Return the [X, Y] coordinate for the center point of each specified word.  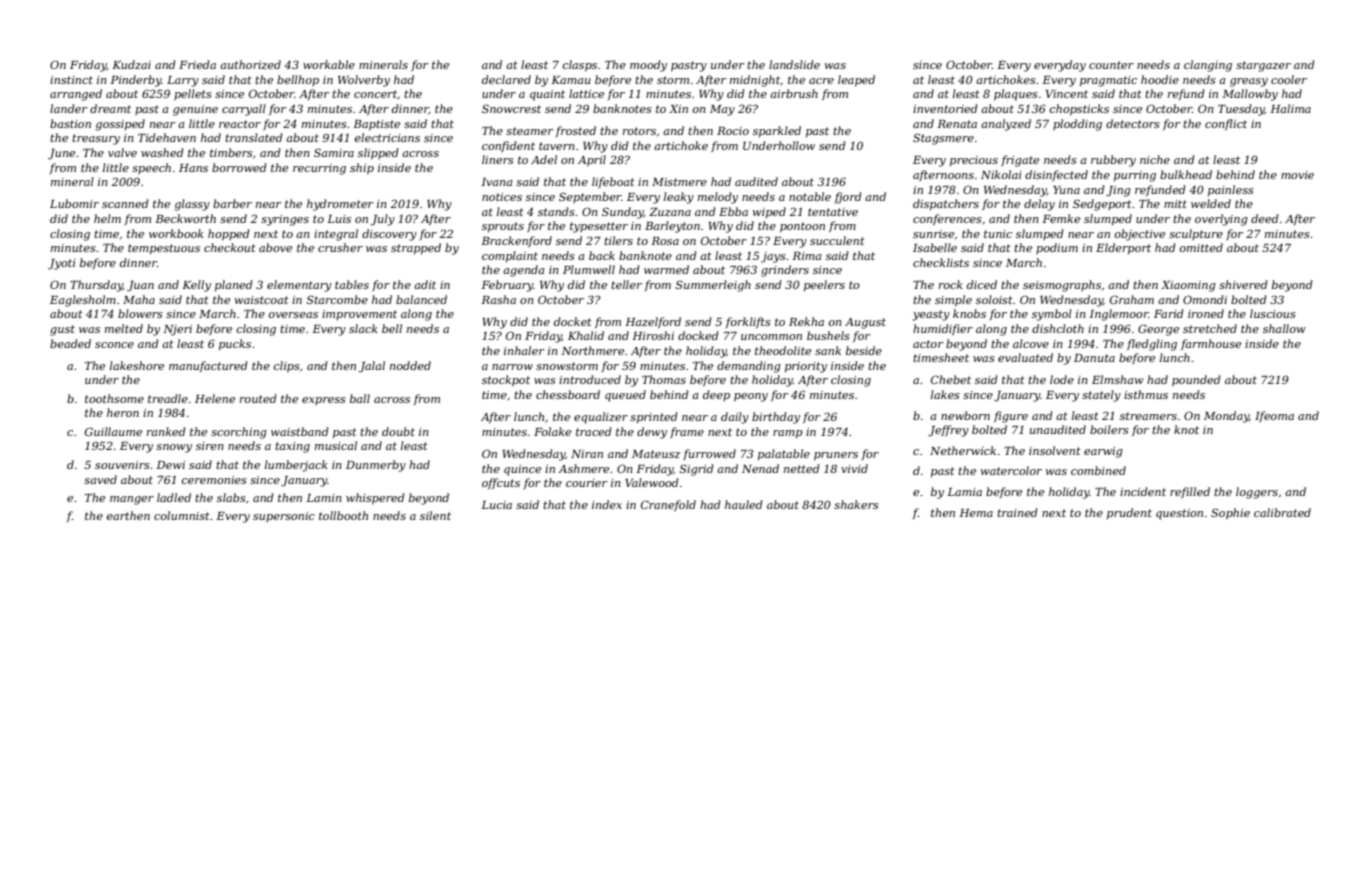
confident [508, 146]
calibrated [1282, 512]
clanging [1208, 66]
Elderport [1123, 249]
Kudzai [131, 64]
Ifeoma [1274, 416]
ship [362, 169]
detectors [1132, 123]
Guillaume [113, 431]
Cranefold [668, 505]
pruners [836, 456]
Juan [140, 286]
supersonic [284, 517]
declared [506, 79]
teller [626, 284]
